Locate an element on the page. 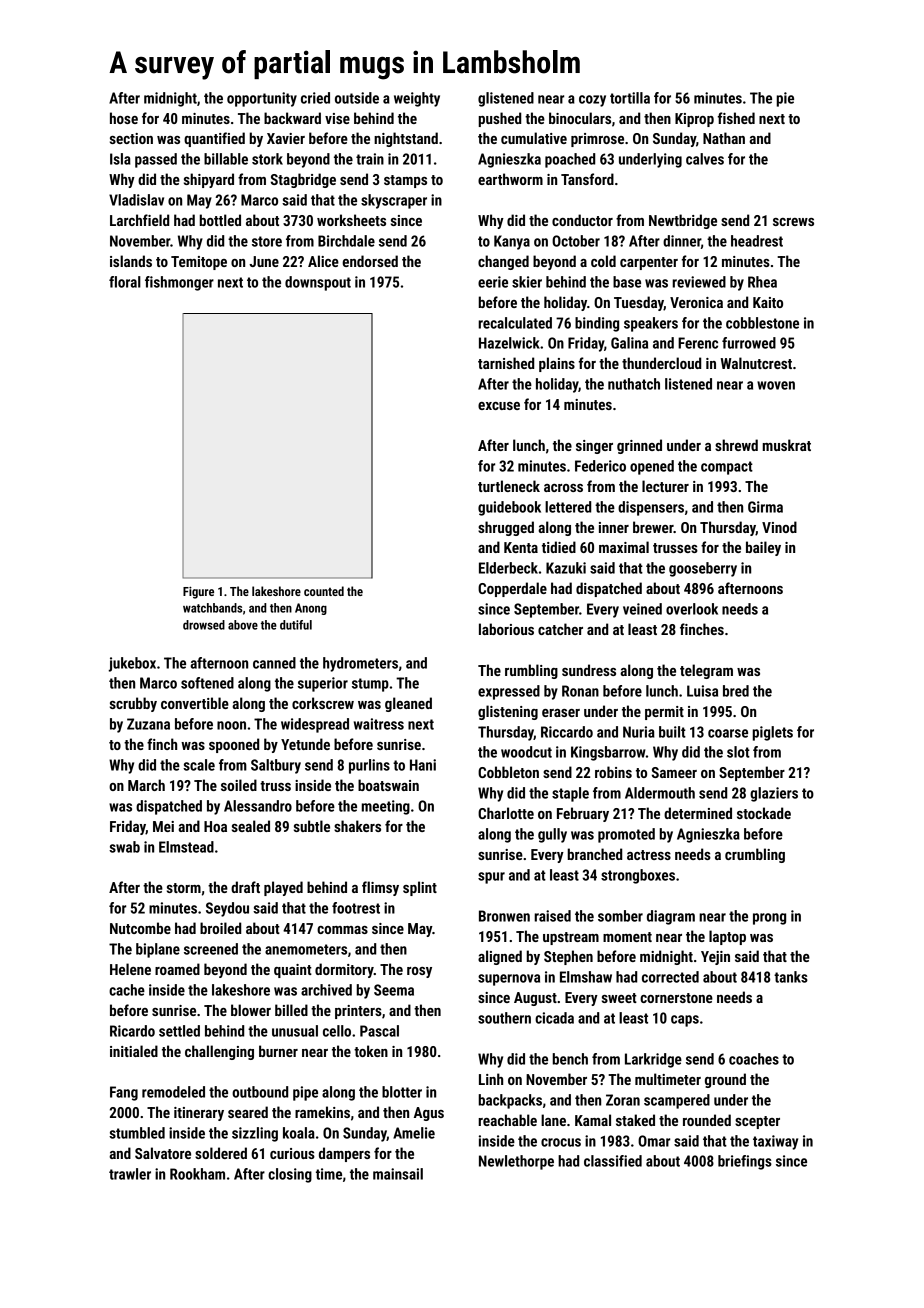 The height and width of the image is (1308, 924). Alice is located at coordinates (323, 261).
